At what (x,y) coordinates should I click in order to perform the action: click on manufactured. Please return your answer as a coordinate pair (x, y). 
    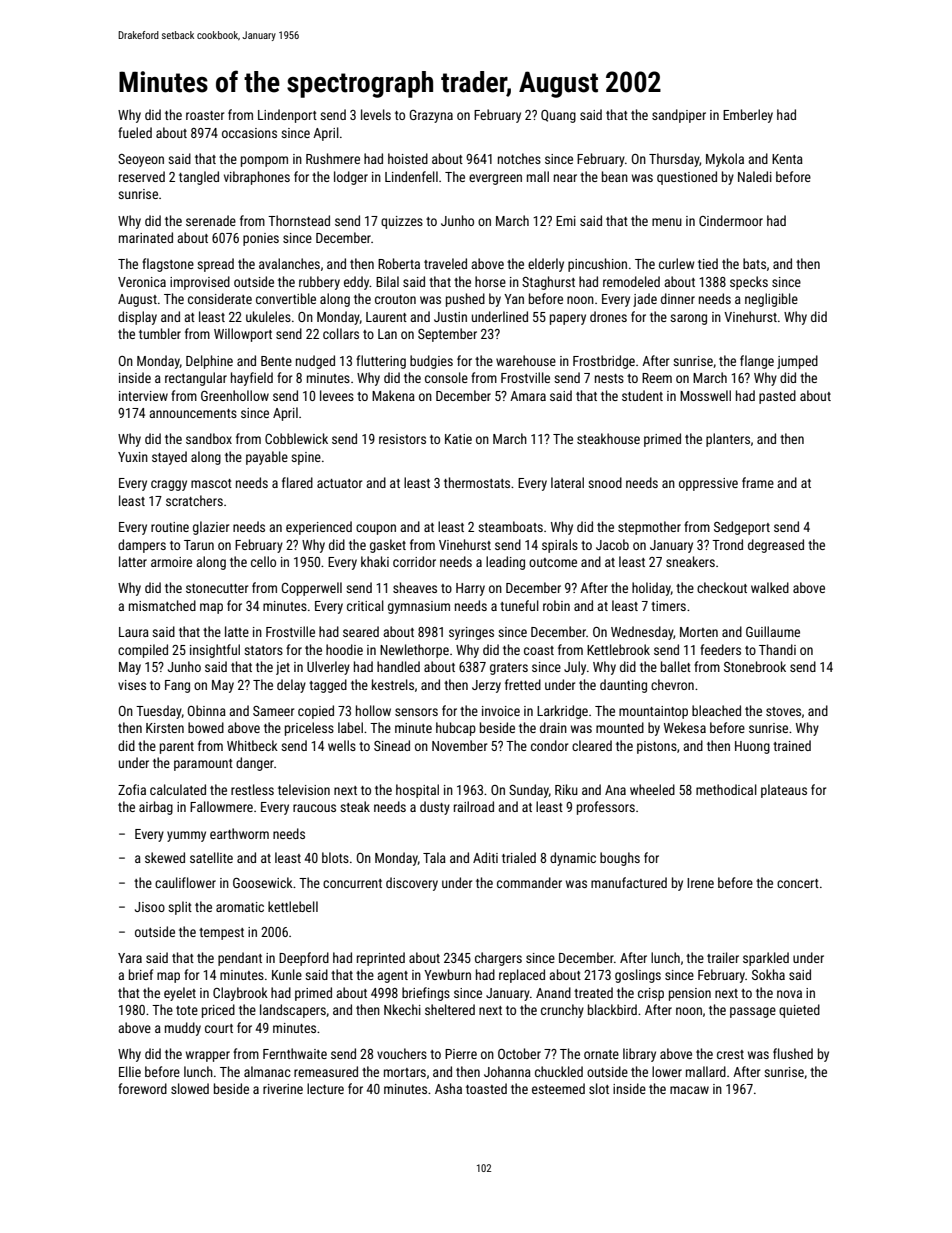
    Looking at the image, I should click on (629, 882).
